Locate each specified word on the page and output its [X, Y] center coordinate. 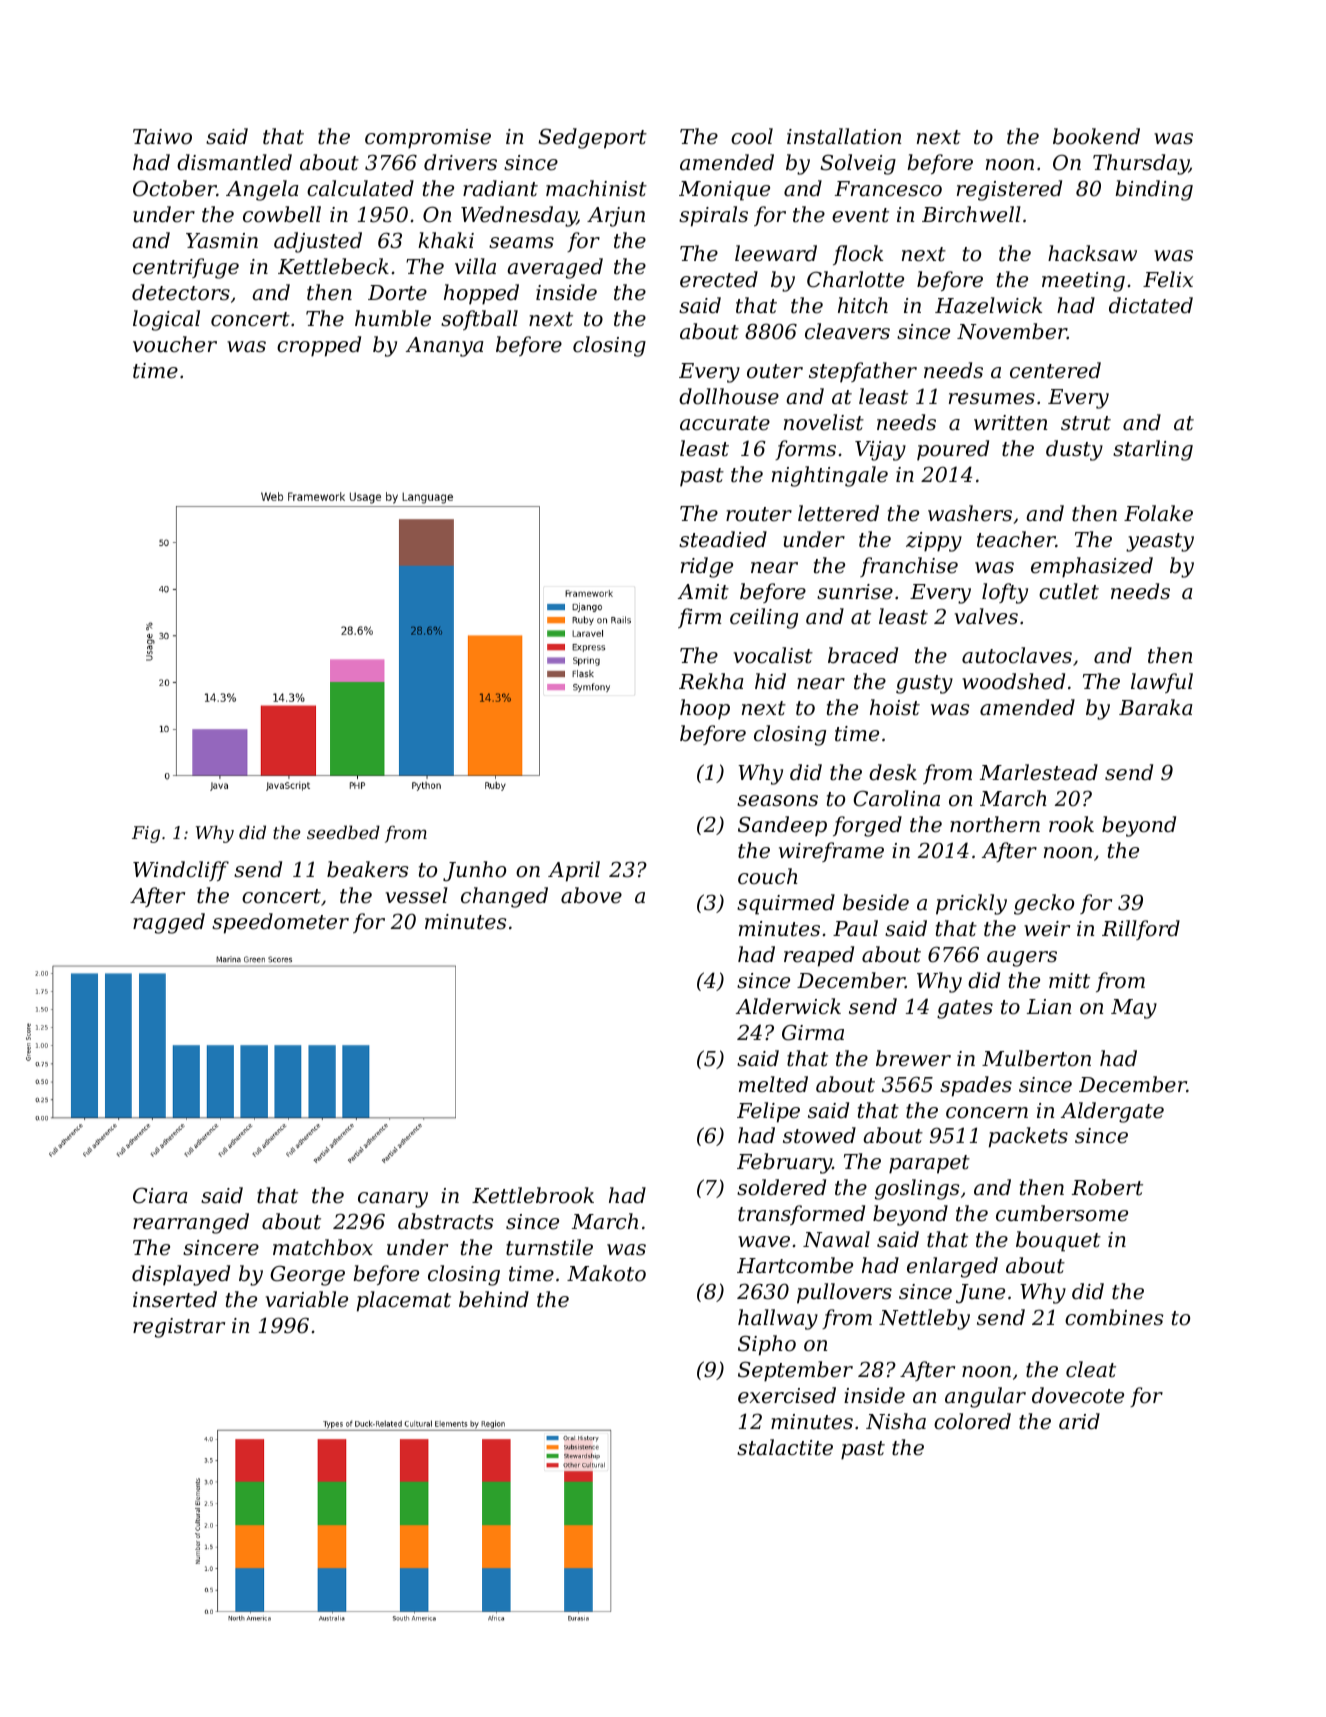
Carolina [896, 798]
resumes [992, 399]
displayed [181, 1275]
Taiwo [162, 137]
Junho [474, 871]
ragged [169, 923]
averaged [555, 268]
